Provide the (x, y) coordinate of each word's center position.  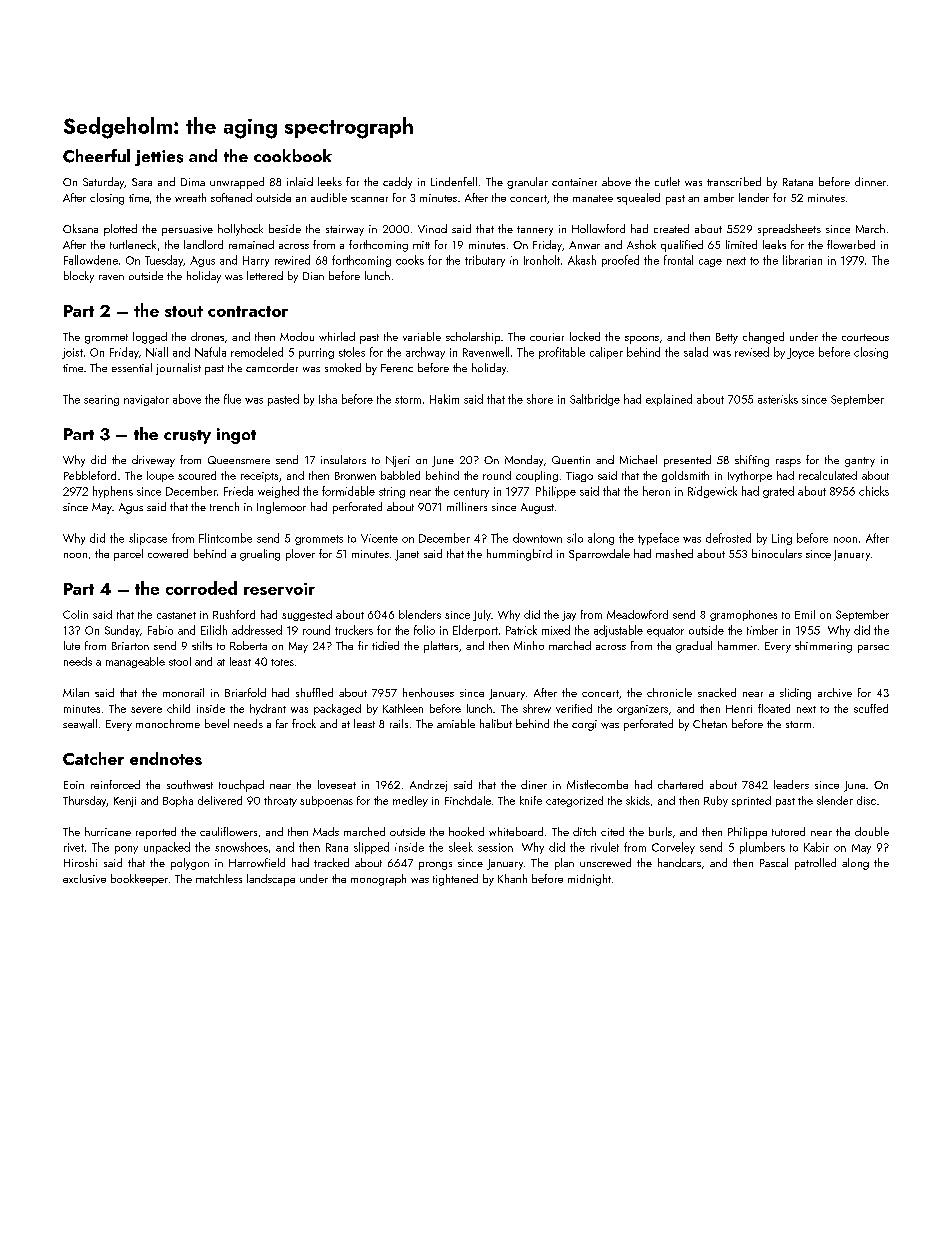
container (574, 182)
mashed (674, 553)
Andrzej (428, 786)
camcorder (272, 367)
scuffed (871, 708)
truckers (354, 630)
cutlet (667, 181)
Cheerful (96, 156)
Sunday (122, 631)
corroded (201, 588)
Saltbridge (595, 400)
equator (665, 632)
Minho (529, 645)
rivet (74, 847)
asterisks (778, 399)
